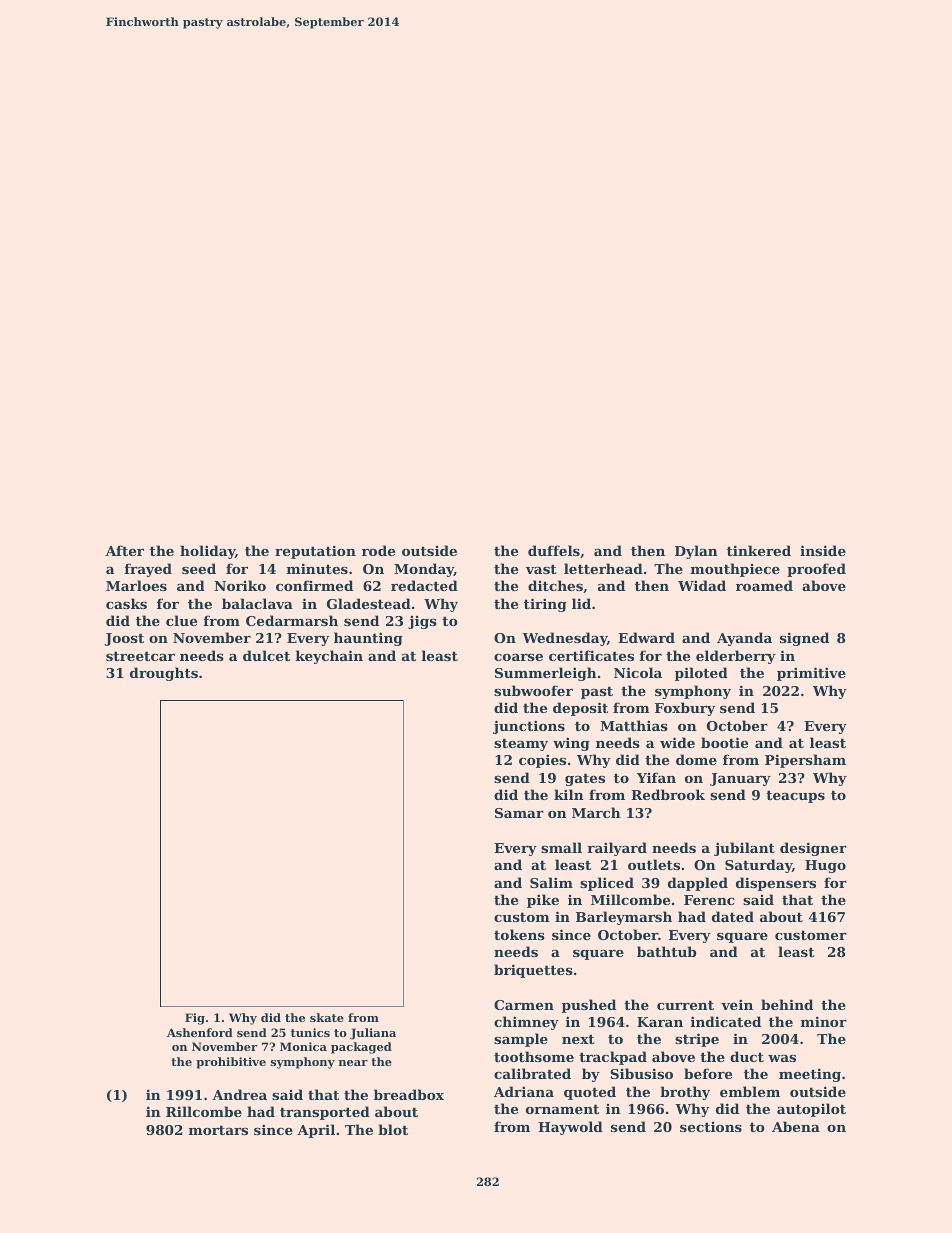 Image resolution: width=952 pixels, height=1233 pixels. Describe the element at coordinates (740, 779) in the image. I see `January` at that location.
